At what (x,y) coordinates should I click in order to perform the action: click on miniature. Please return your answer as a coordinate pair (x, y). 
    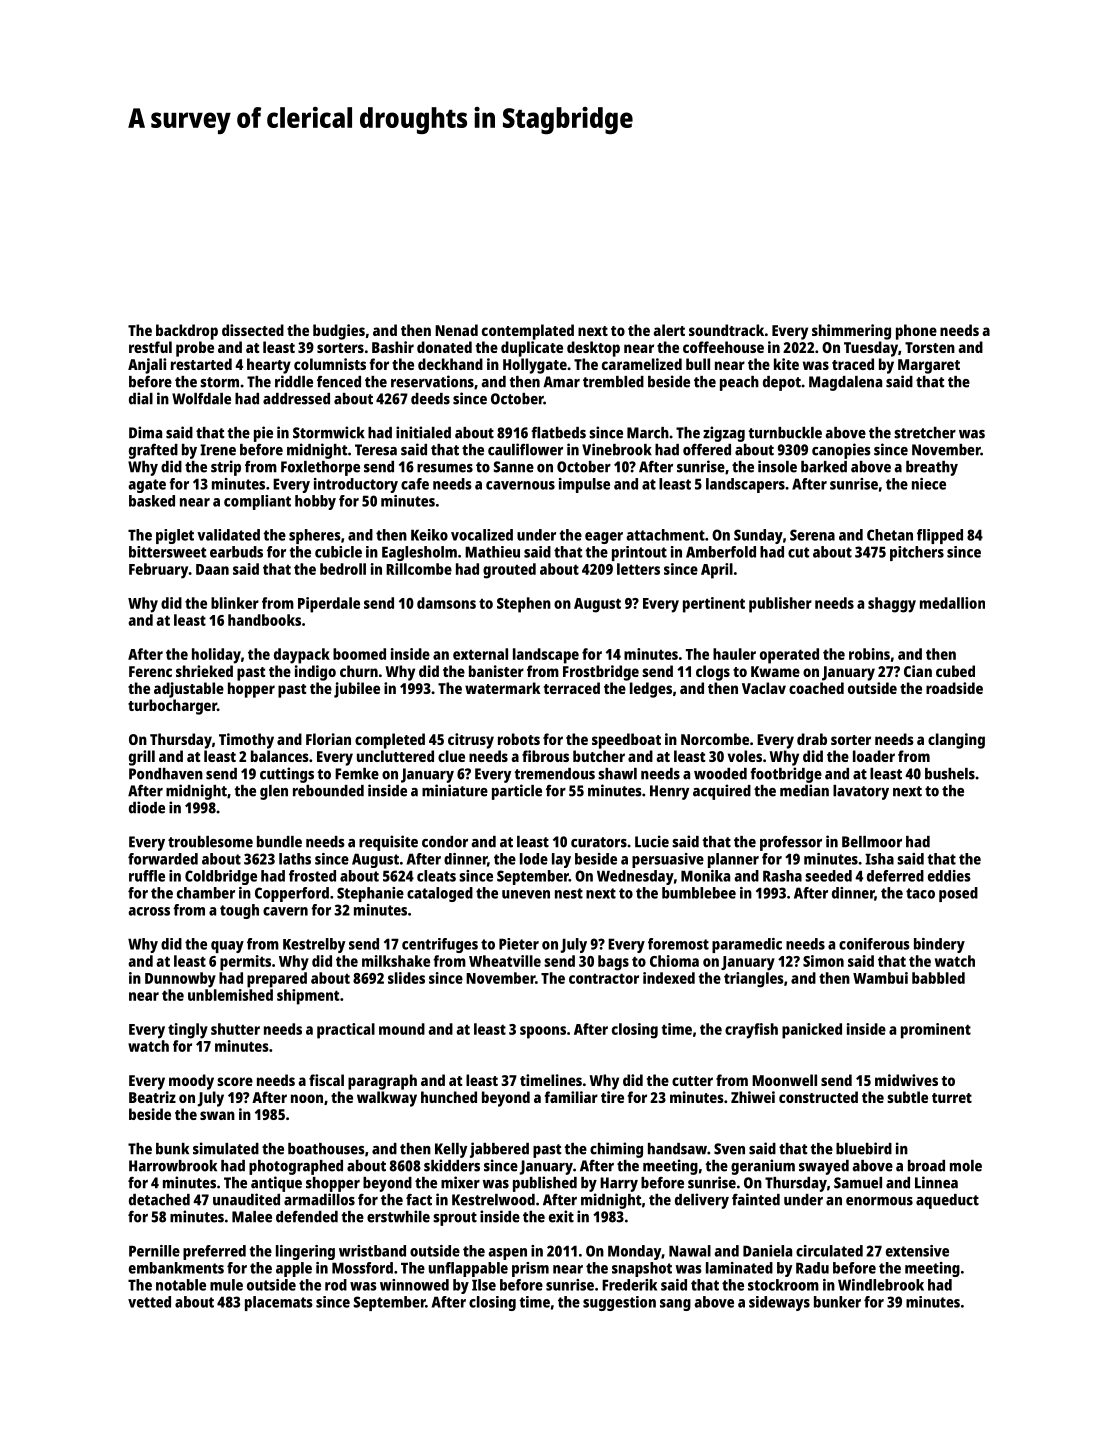
    Looking at the image, I should click on (455, 790).
